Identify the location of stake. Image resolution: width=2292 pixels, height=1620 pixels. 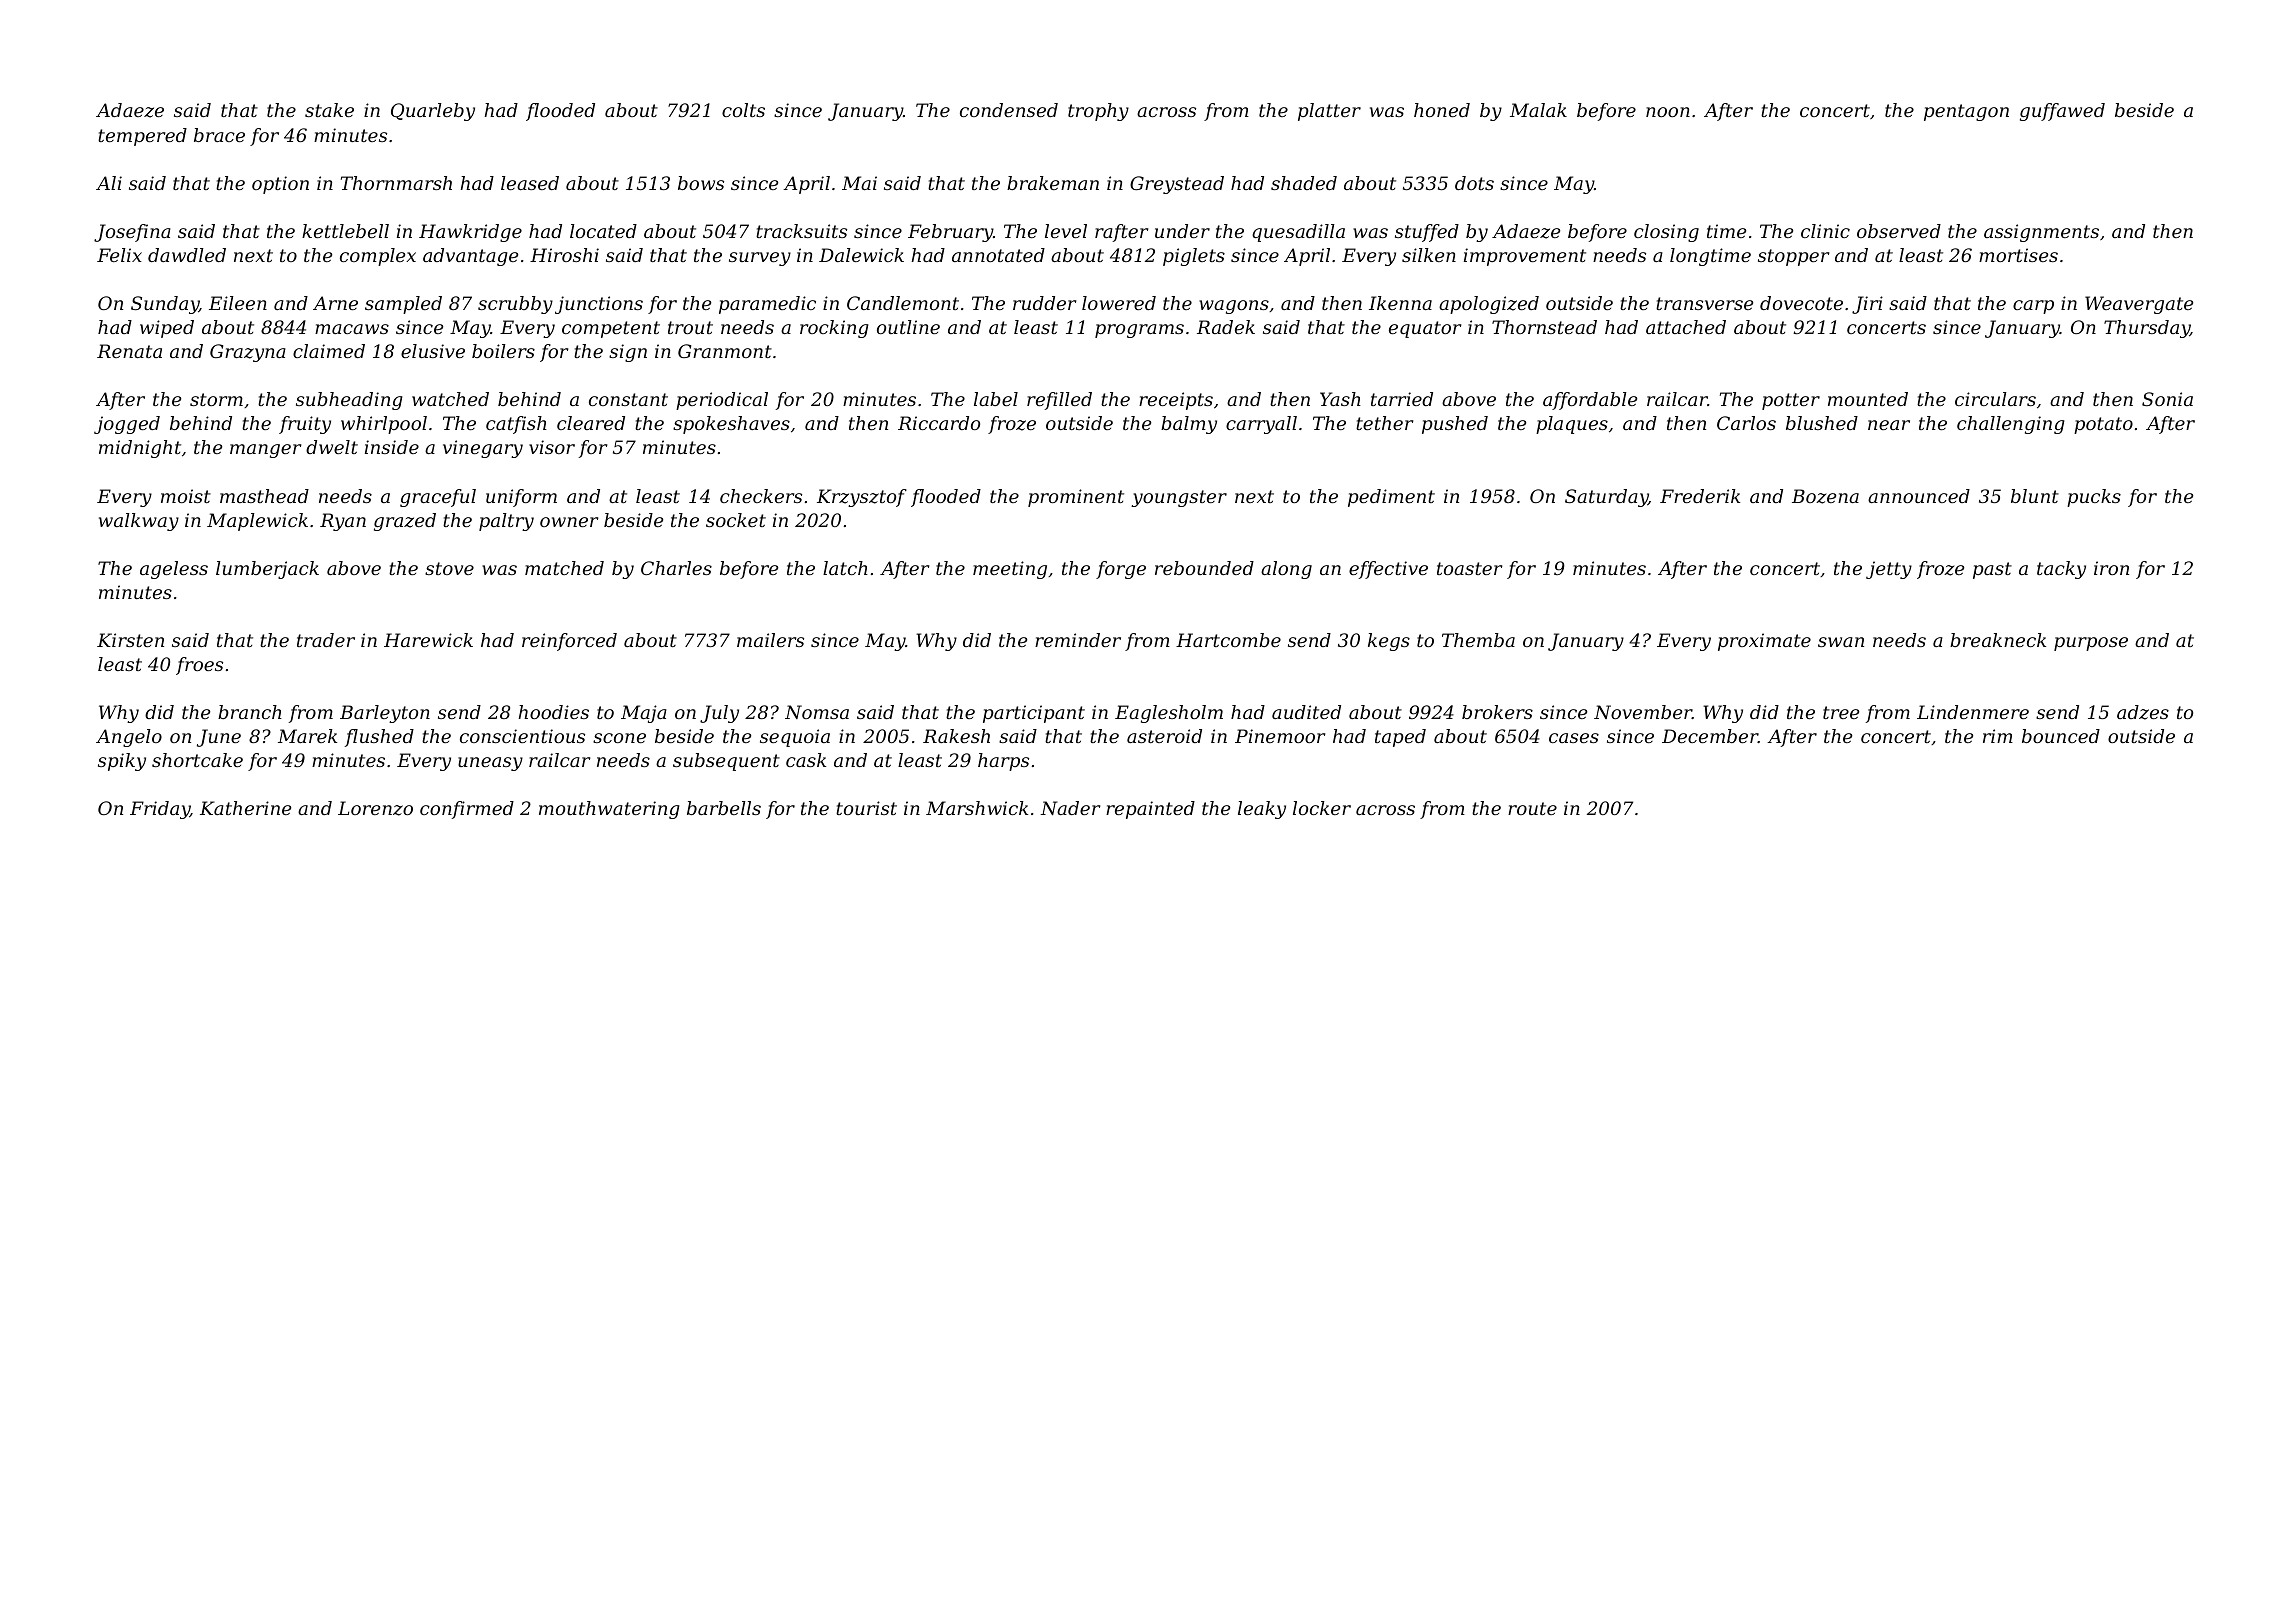
(329, 110).
